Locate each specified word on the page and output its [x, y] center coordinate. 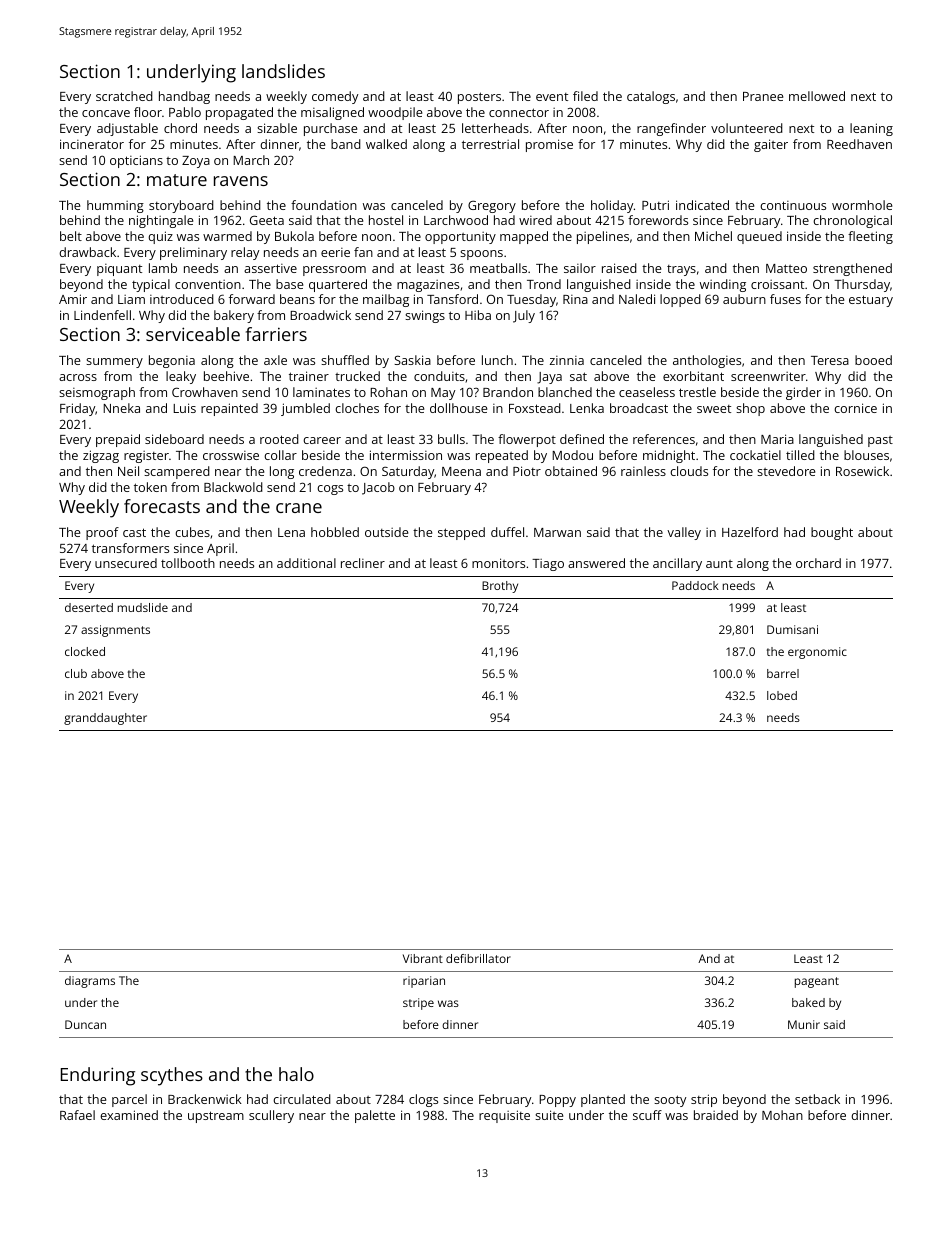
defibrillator [478, 958]
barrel [783, 673]
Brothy [500, 587]
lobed [782, 695]
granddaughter [105, 719]
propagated [239, 113]
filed [585, 96]
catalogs [651, 97]
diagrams [90, 982]
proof [102, 533]
